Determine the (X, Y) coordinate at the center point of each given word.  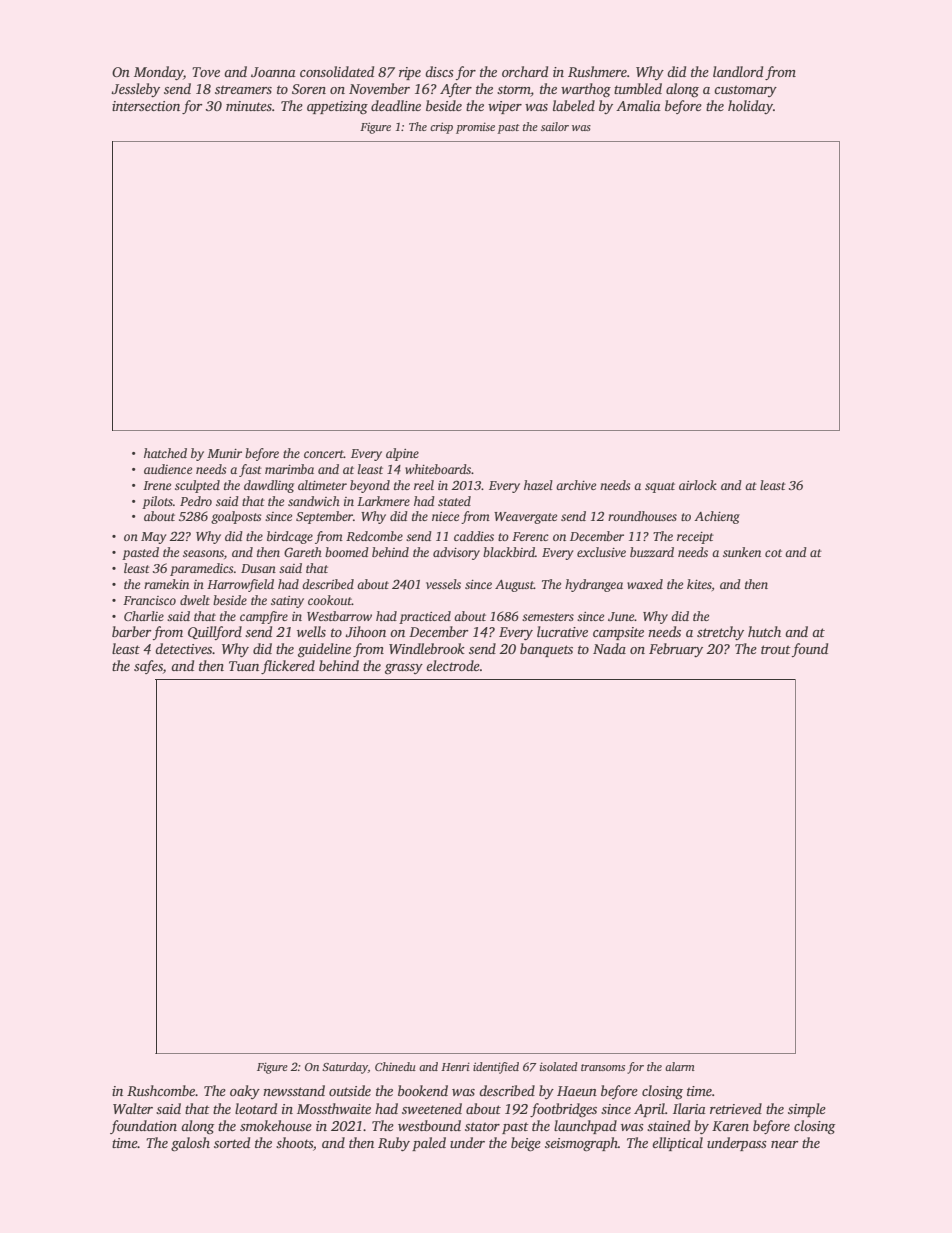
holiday (750, 107)
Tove (206, 72)
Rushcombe (161, 1090)
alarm (680, 1066)
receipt (695, 538)
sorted (232, 1142)
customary (745, 91)
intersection (146, 106)
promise (475, 128)
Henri (455, 1066)
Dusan (258, 568)
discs (439, 71)
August (514, 586)
